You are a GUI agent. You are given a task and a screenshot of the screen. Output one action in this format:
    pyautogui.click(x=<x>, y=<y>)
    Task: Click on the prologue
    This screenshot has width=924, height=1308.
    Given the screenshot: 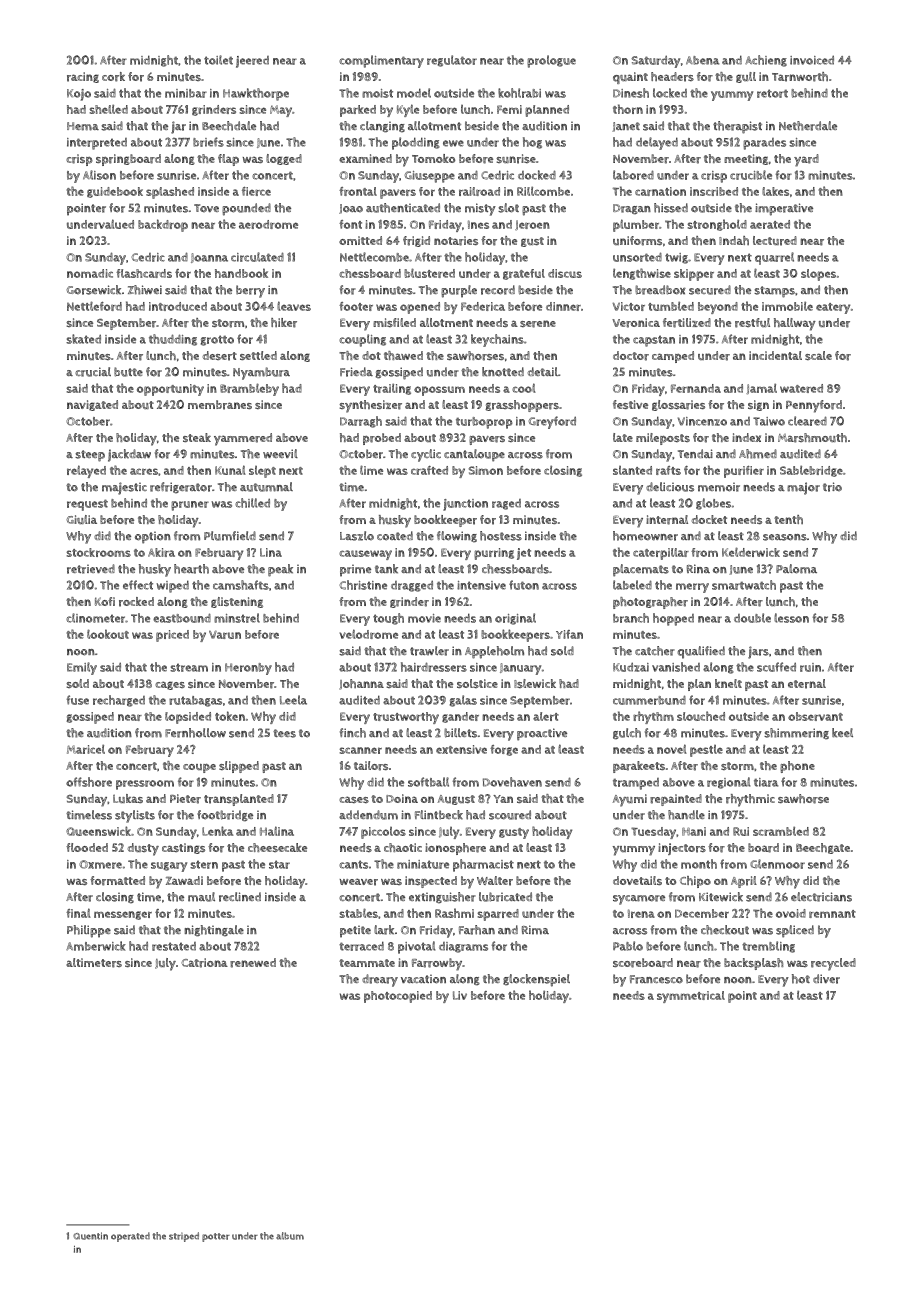 What is the action you would take?
    pyautogui.click(x=551, y=61)
